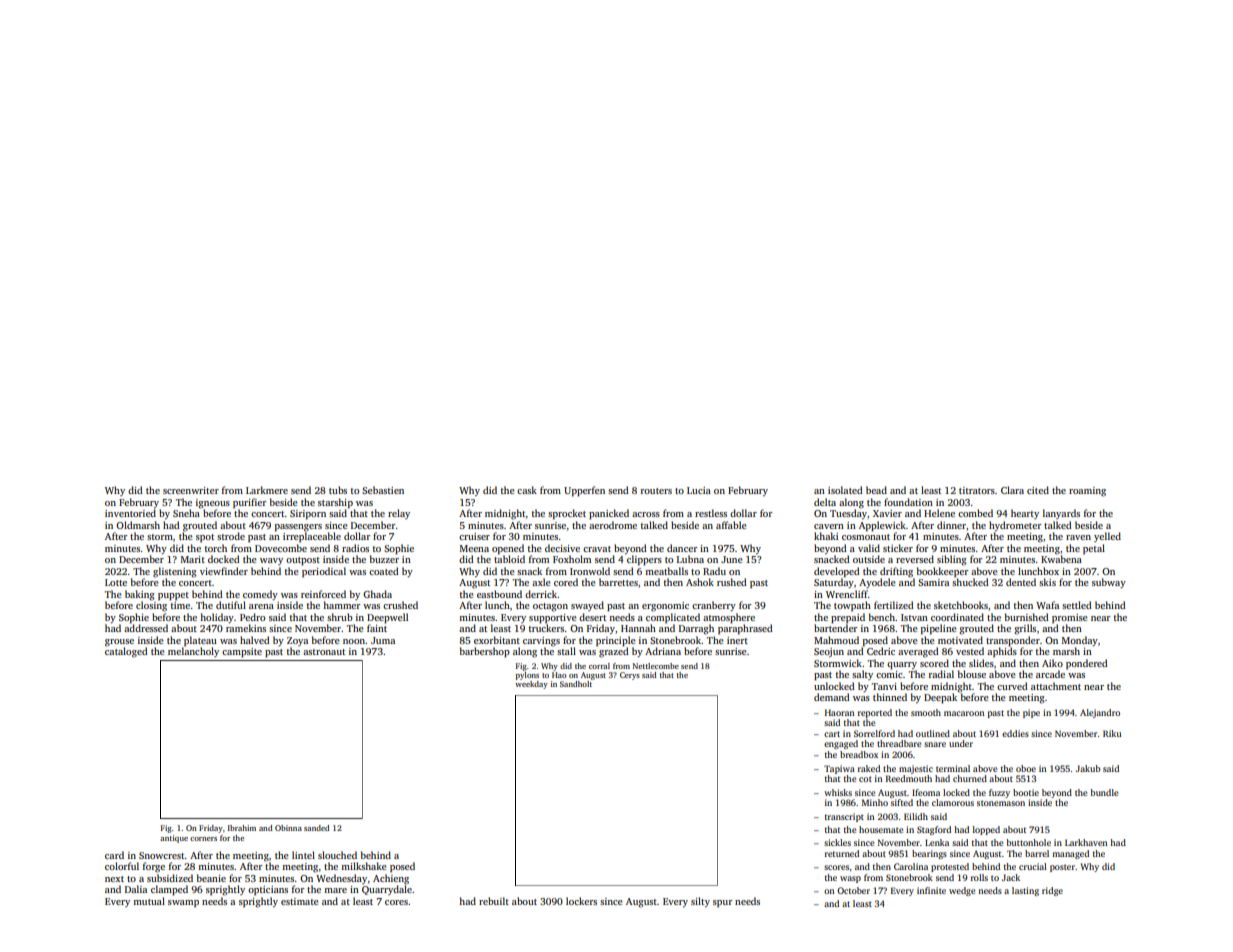 The height and width of the image is (952, 1233). Describe the element at coordinates (191, 490) in the image. I see `screenwriter` at that location.
